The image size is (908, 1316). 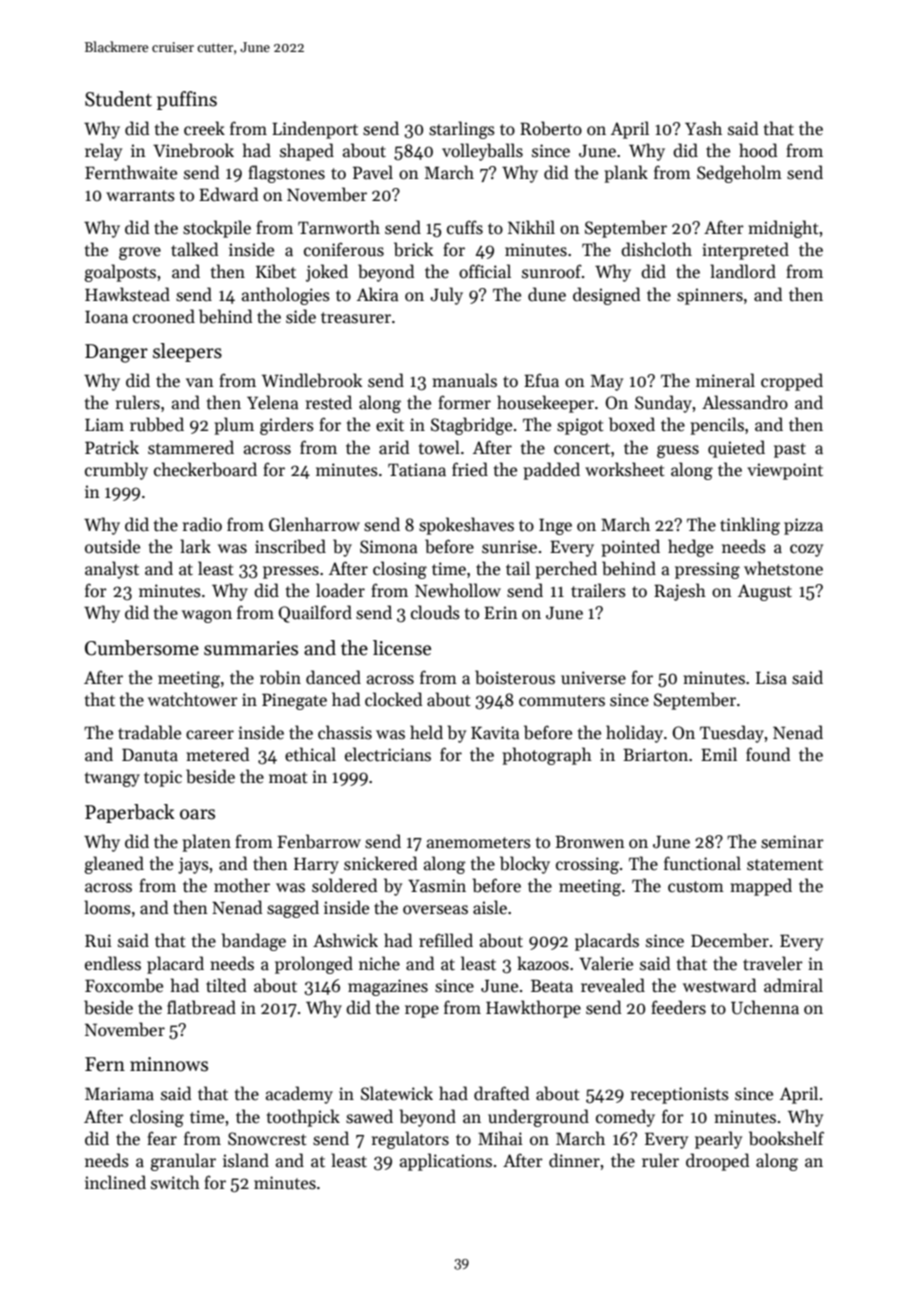 I want to click on cuffs, so click(x=465, y=227).
